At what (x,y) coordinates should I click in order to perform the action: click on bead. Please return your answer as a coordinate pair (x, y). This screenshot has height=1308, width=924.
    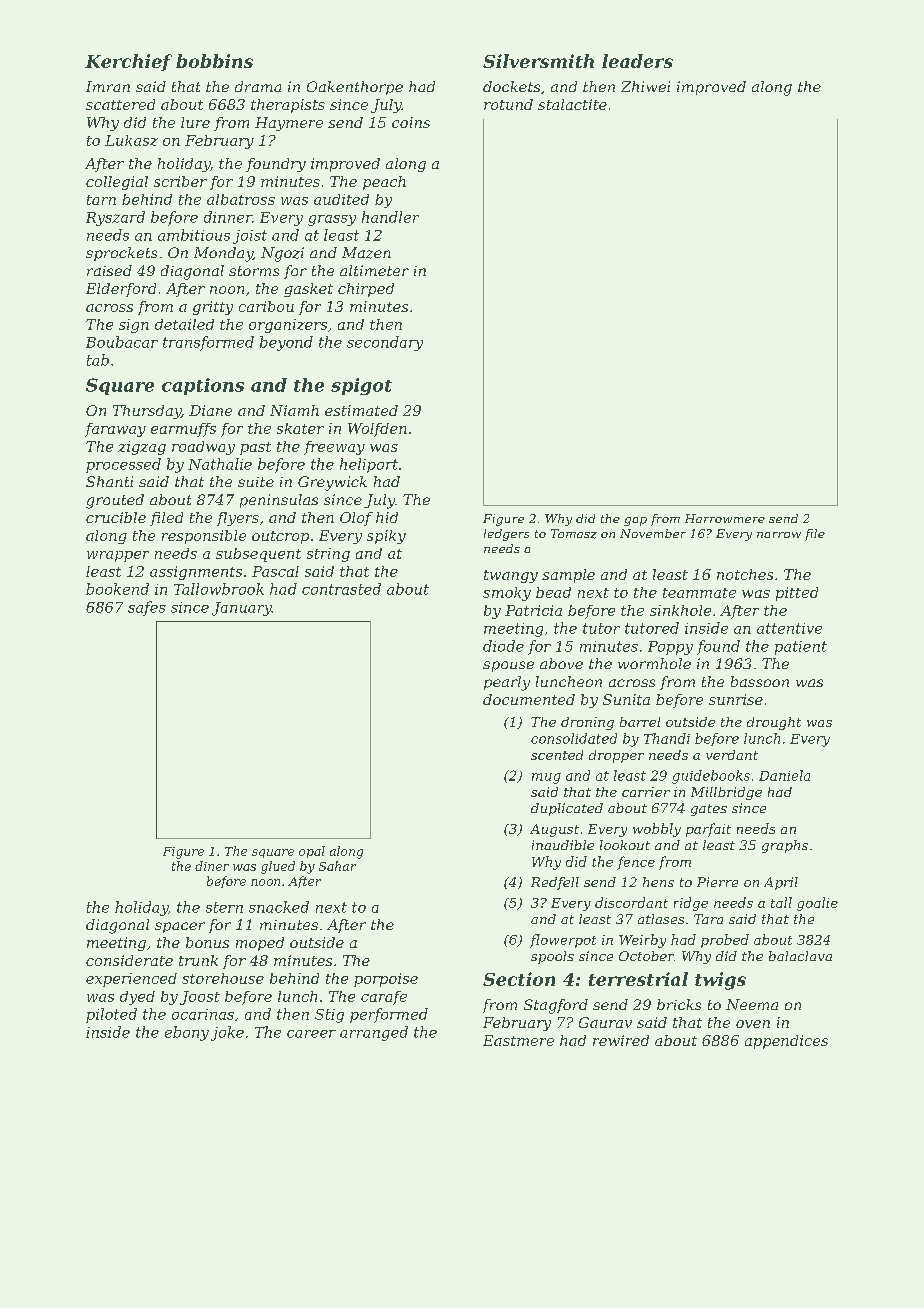
    Looking at the image, I should click on (553, 592).
